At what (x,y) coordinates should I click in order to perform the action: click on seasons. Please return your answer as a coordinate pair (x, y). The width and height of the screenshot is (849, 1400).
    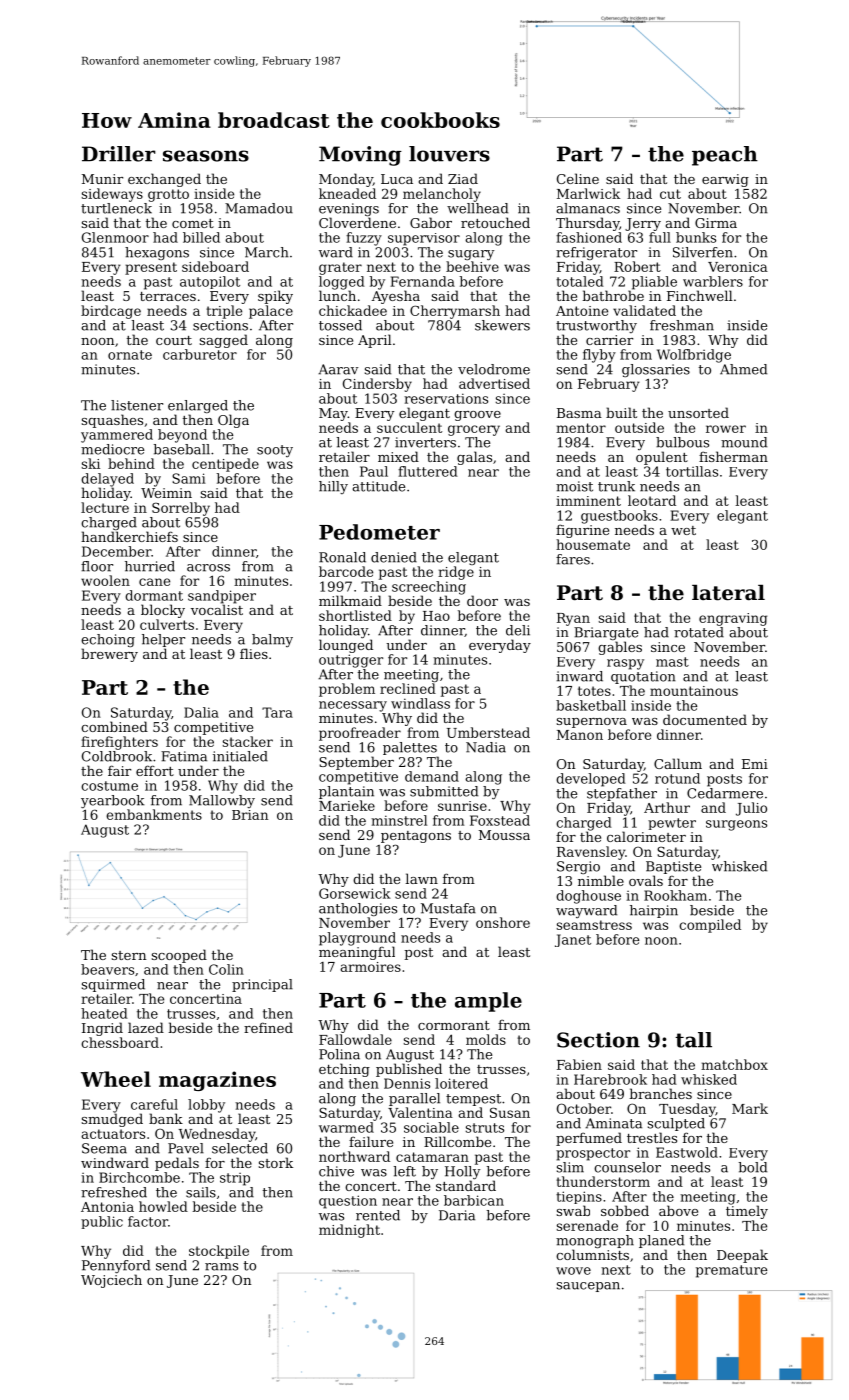
    Looking at the image, I should click on (206, 156).
